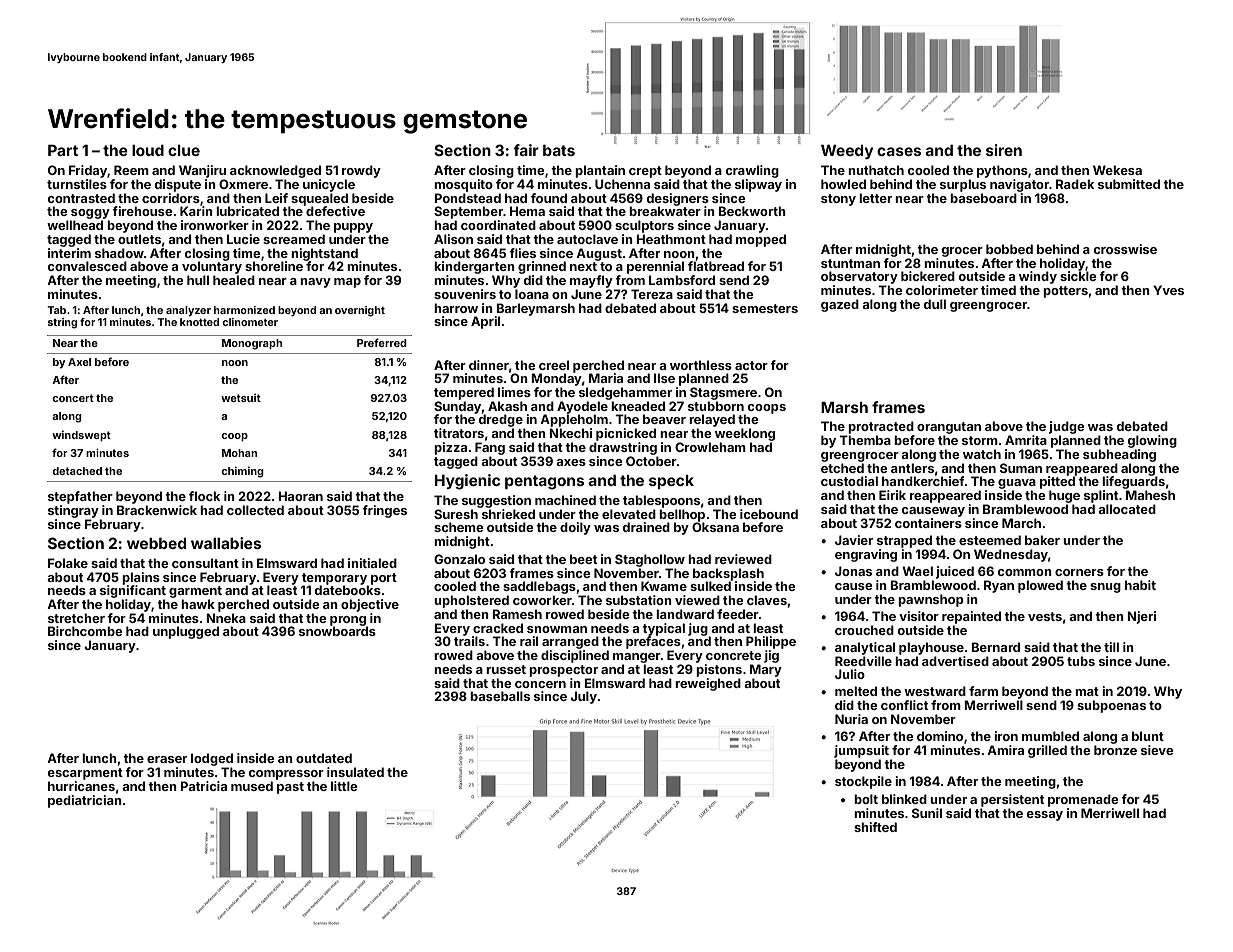  I want to click on dull, so click(935, 304).
